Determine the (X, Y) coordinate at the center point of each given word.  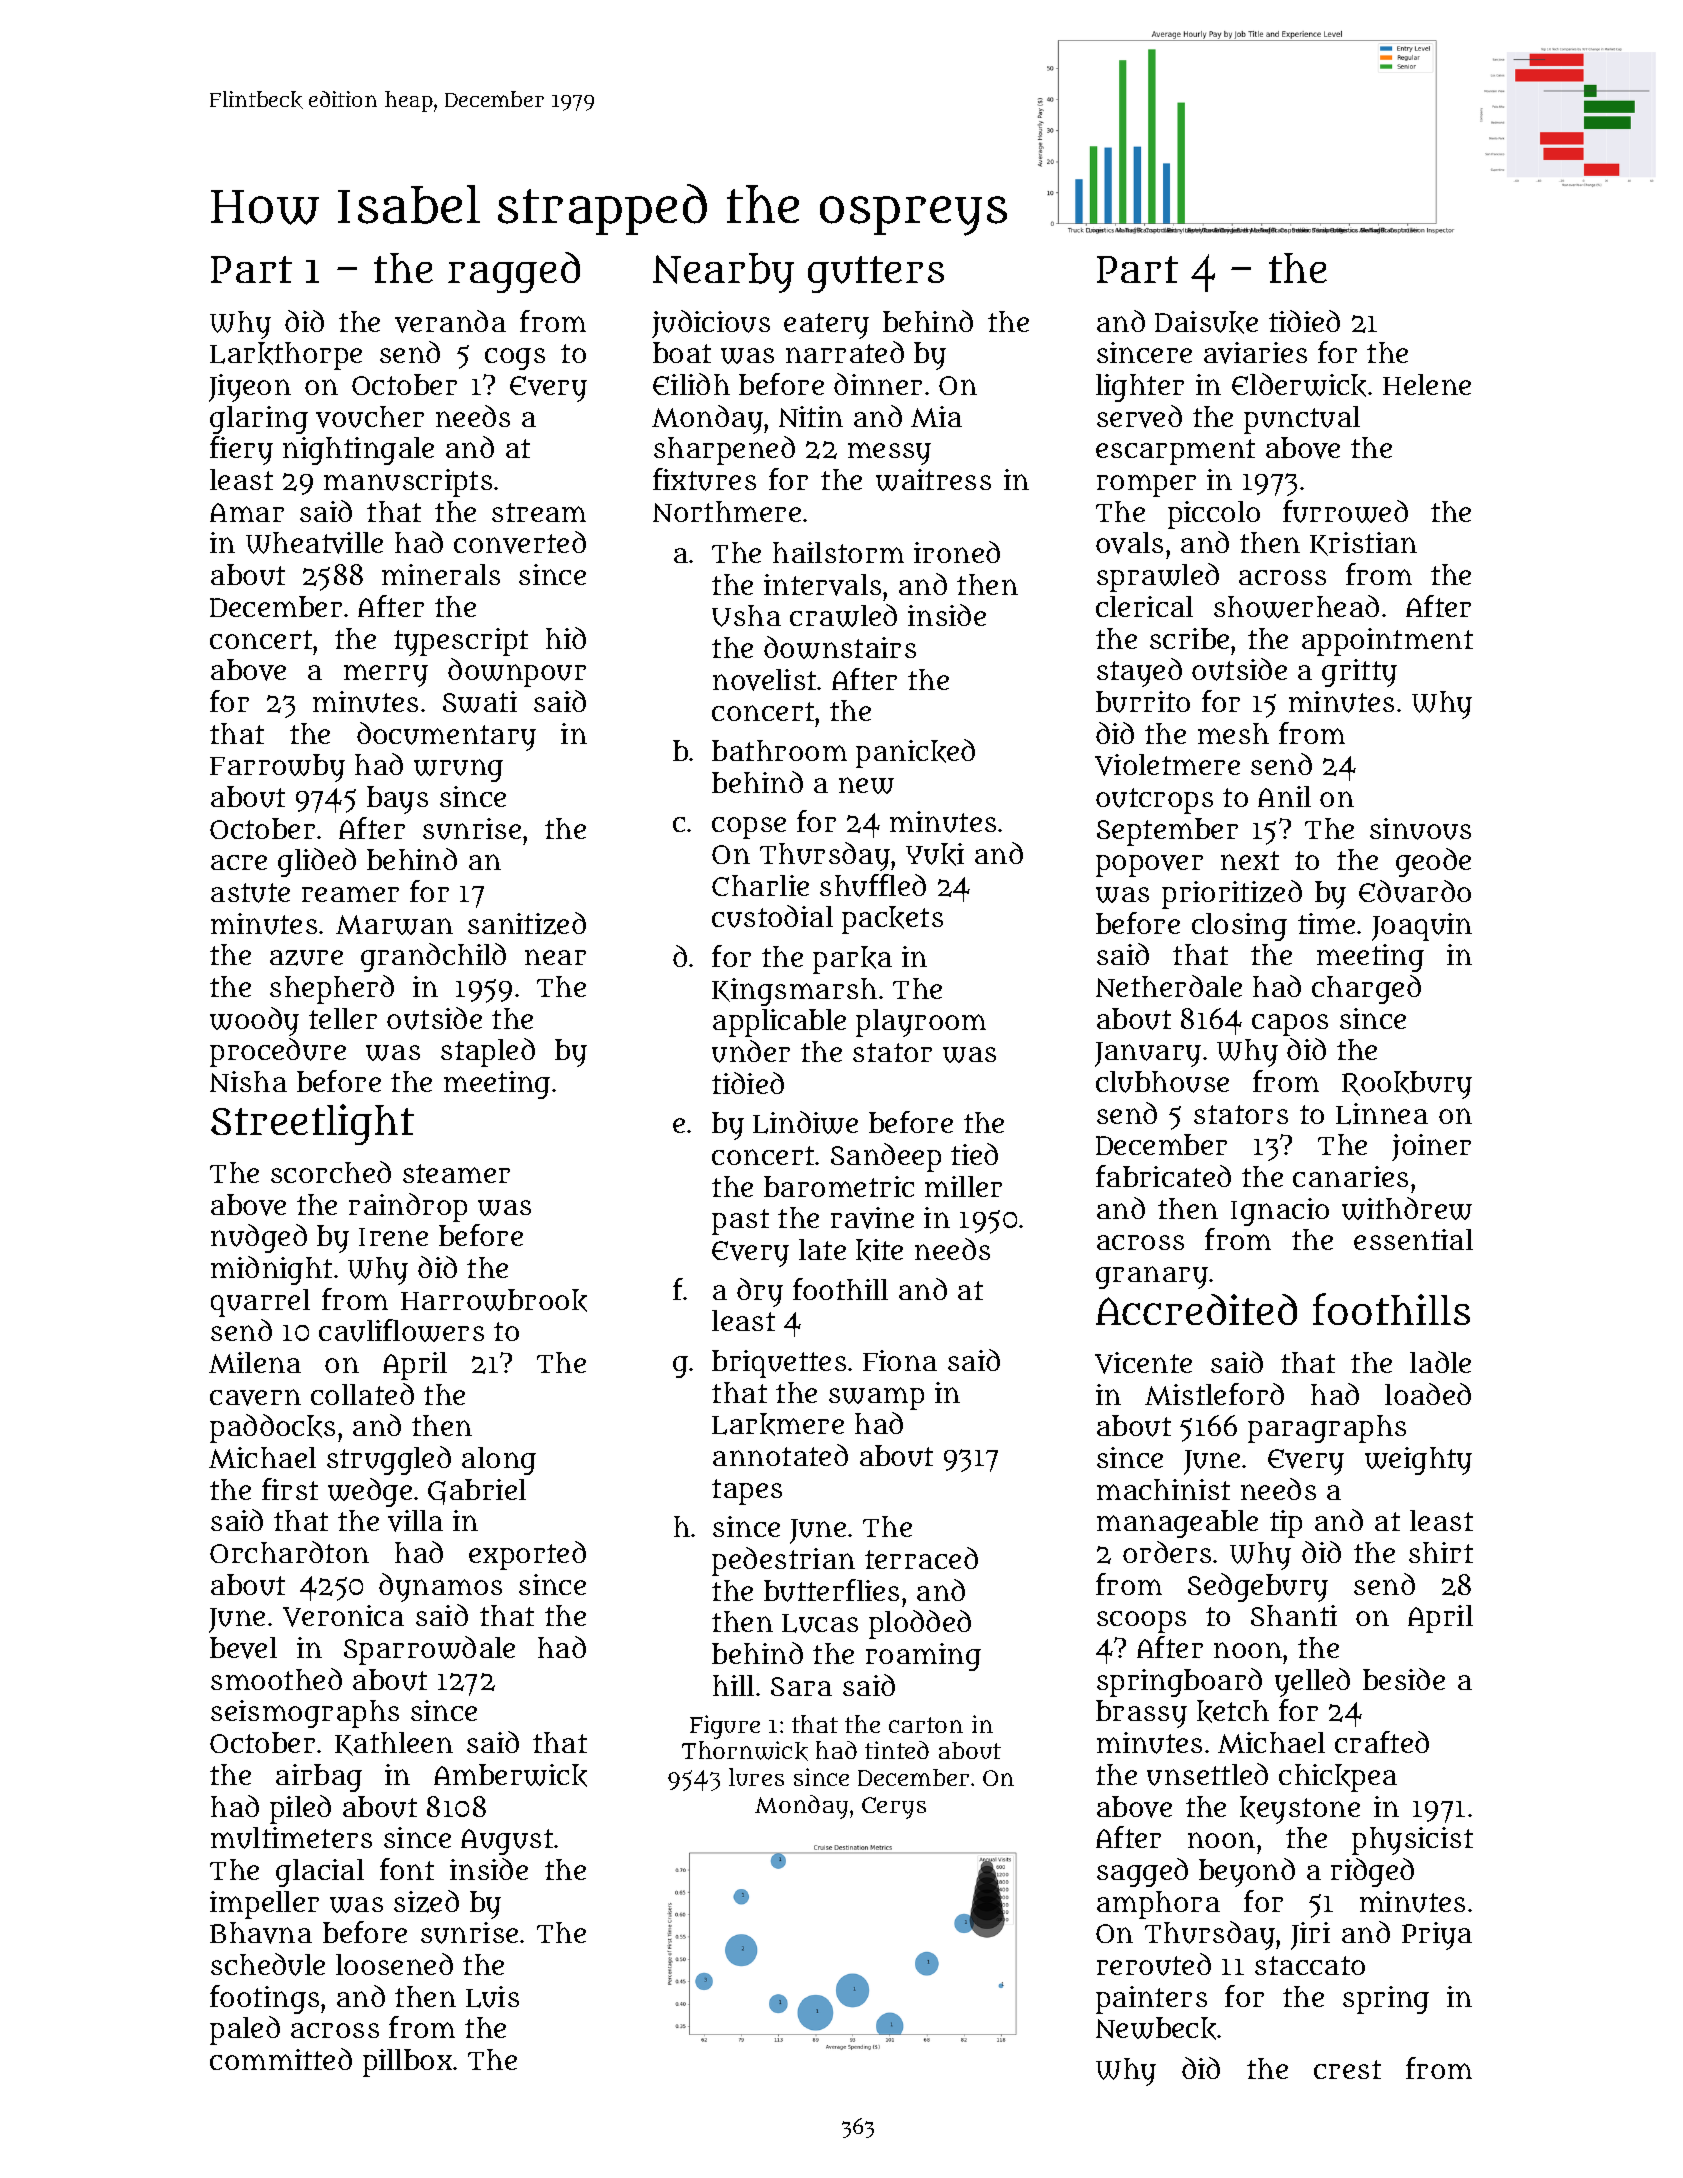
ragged (514, 272)
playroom (921, 1023)
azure (306, 958)
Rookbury (1407, 1085)
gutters (876, 274)
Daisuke (1206, 322)
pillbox (407, 2063)
